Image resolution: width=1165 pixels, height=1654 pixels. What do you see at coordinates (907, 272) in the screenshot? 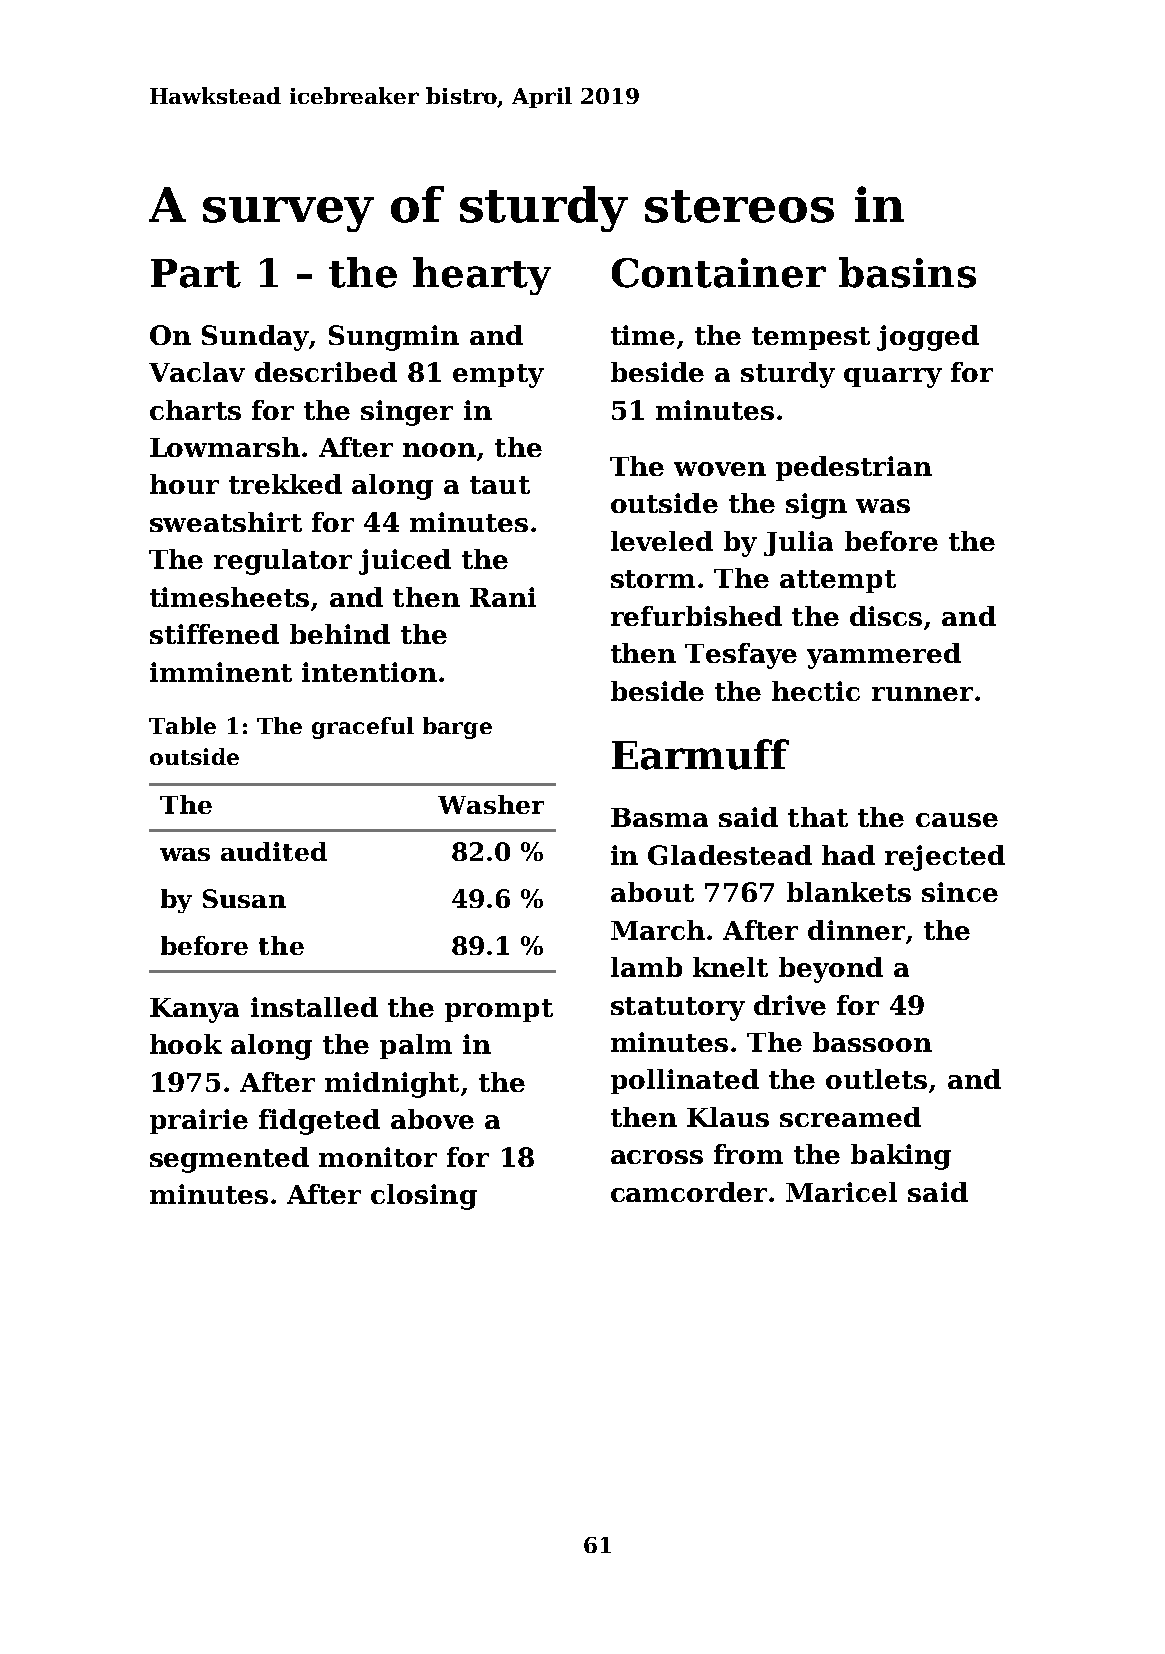
I see `basins` at bounding box center [907, 272].
